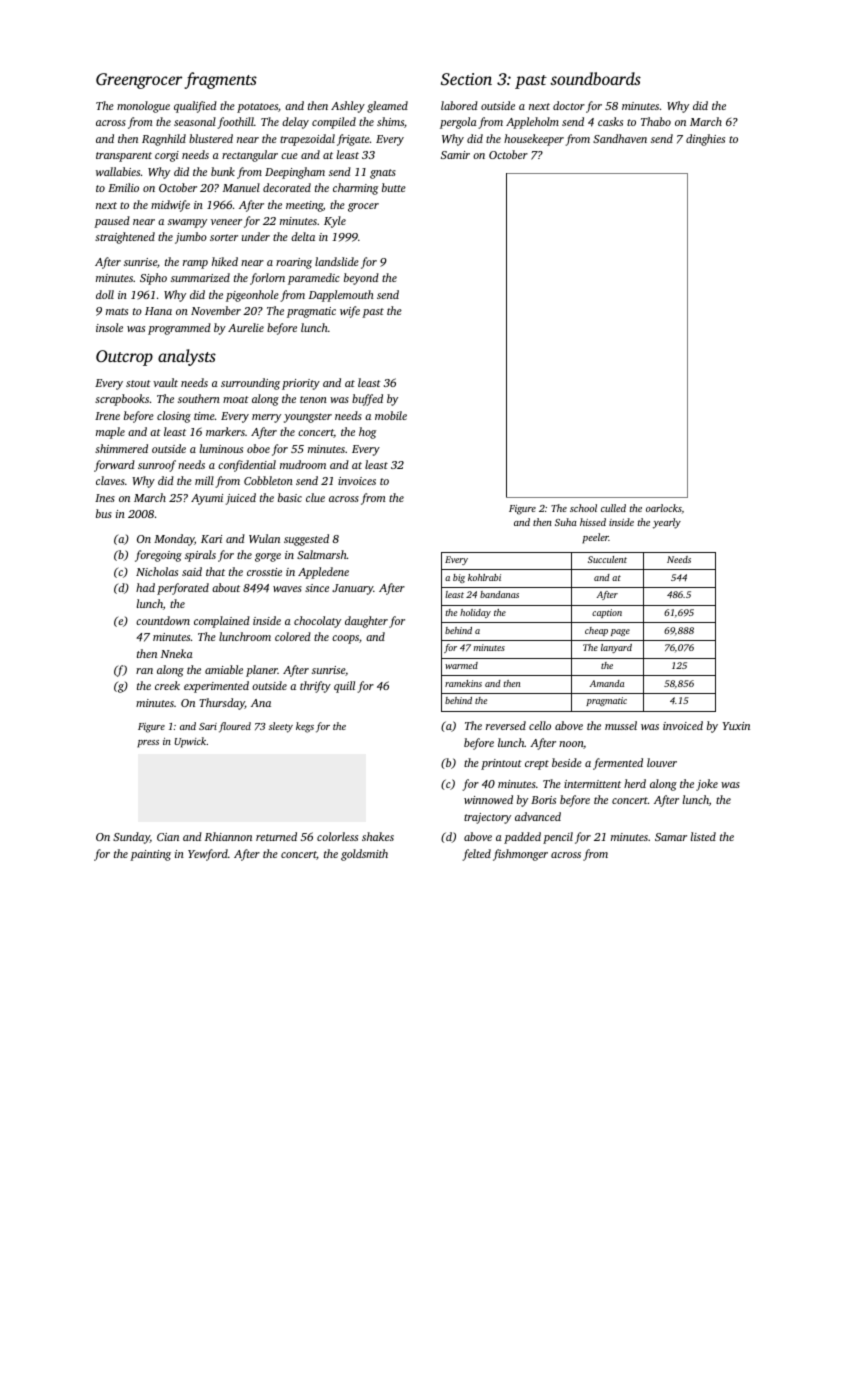 This document has height=1400, width=849. What do you see at coordinates (595, 78) in the document?
I see `soundboards` at bounding box center [595, 78].
